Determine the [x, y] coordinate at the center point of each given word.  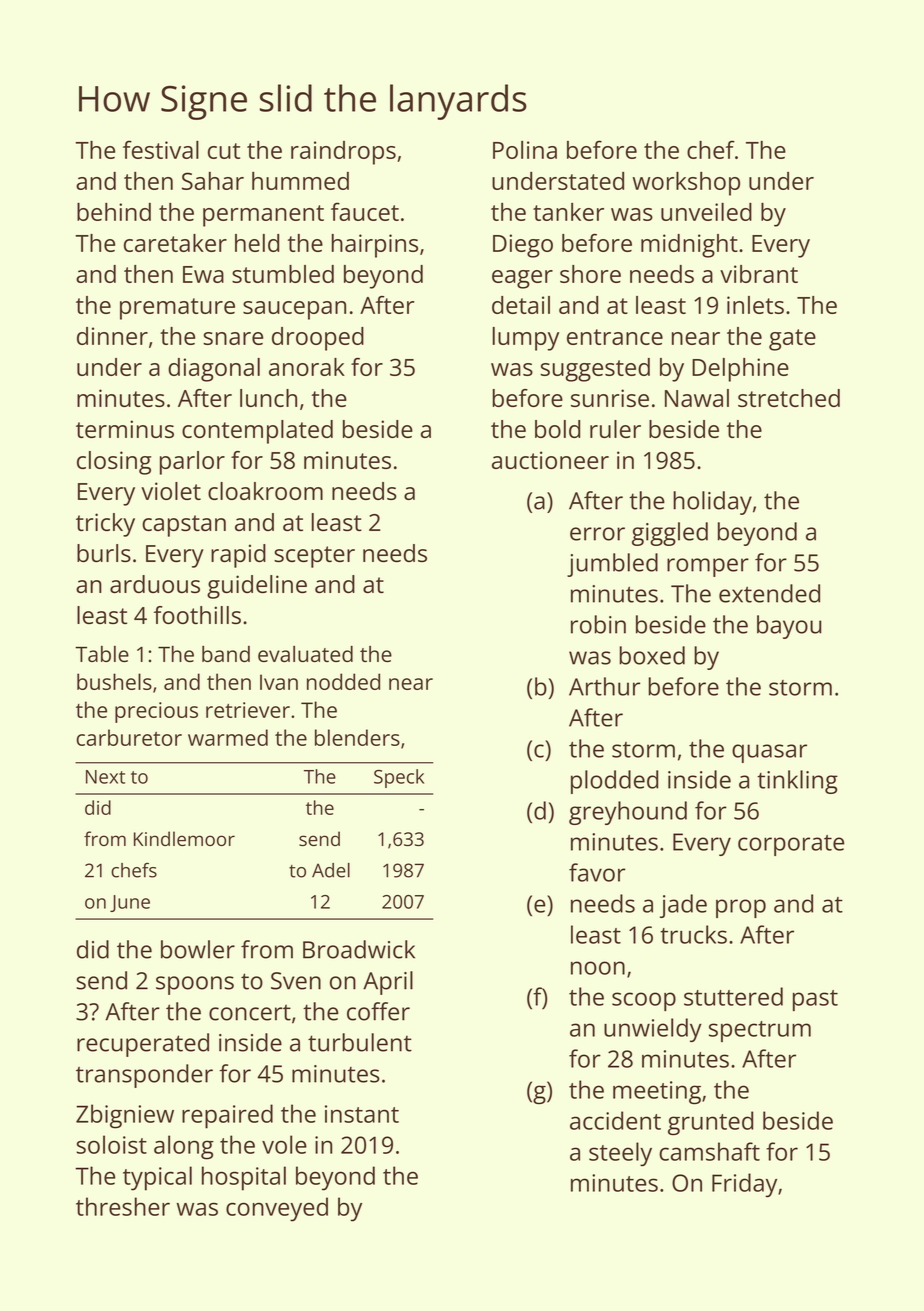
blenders [357, 737]
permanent [263, 216]
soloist [111, 1144]
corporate [791, 845]
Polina [525, 150]
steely [620, 1154]
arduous [155, 584]
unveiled [706, 212]
